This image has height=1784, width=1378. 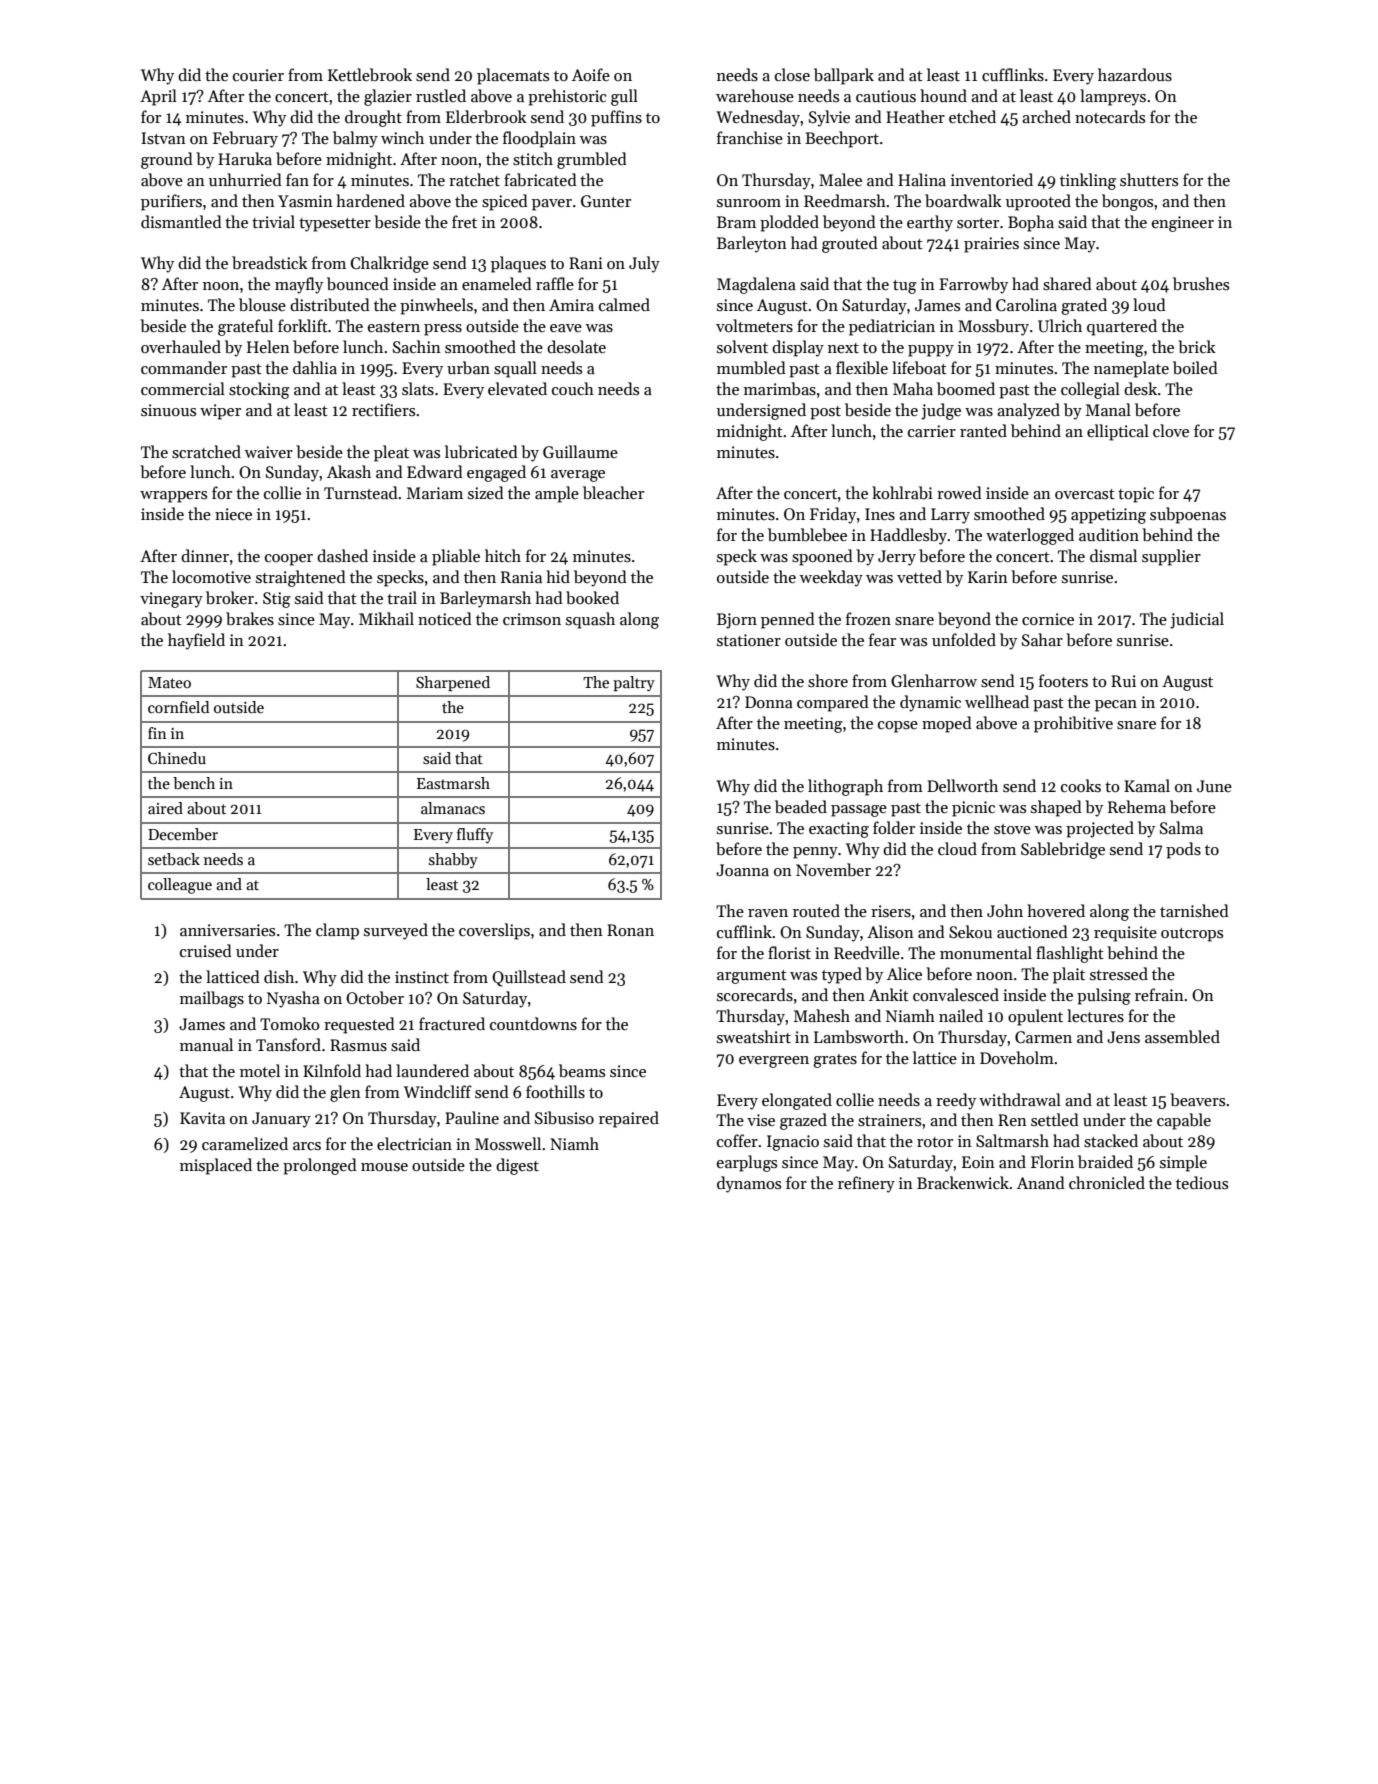 What do you see at coordinates (963, 1182) in the image?
I see `Brackenwick` at bounding box center [963, 1182].
